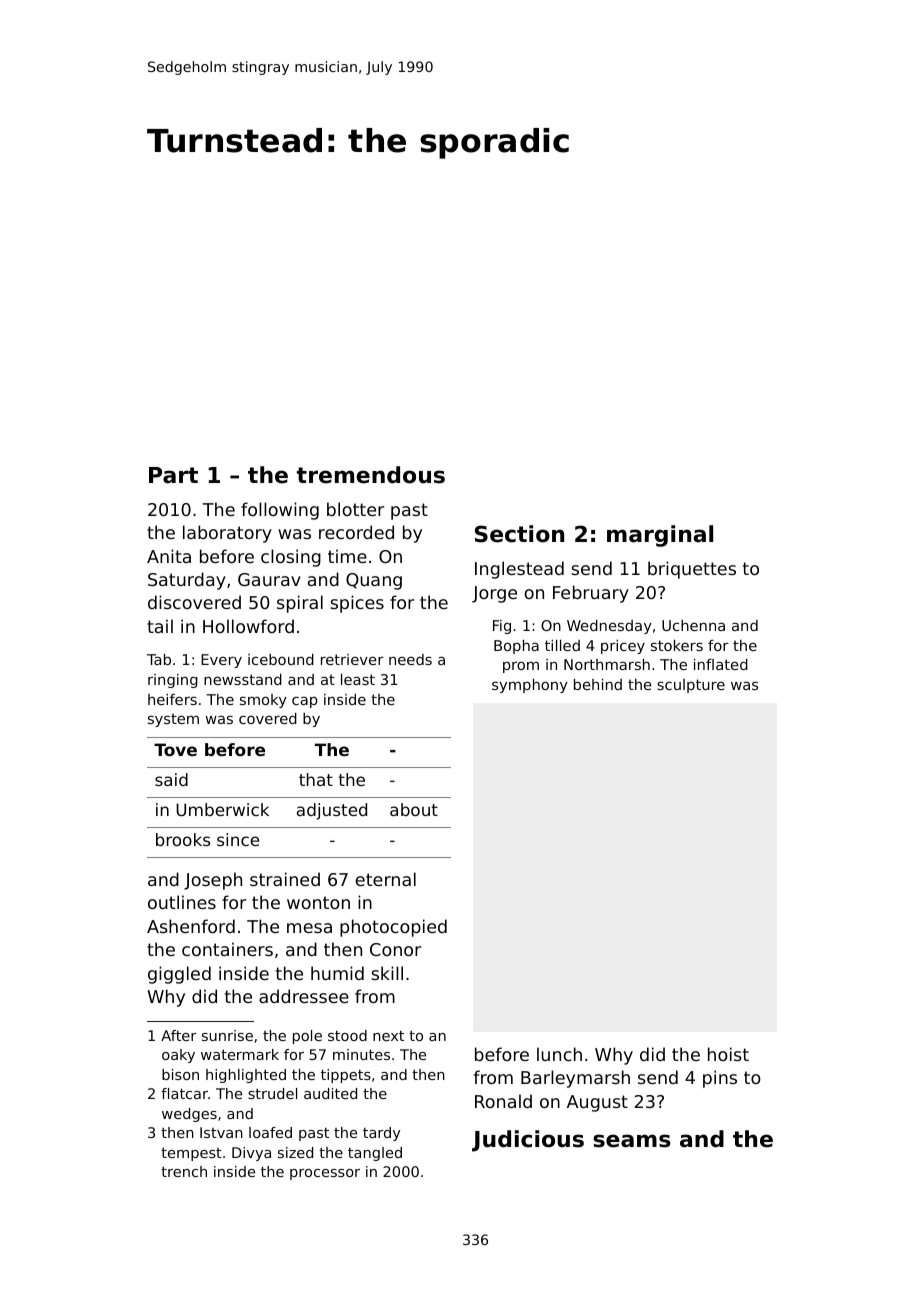 The image size is (924, 1314). What do you see at coordinates (173, 720) in the screenshot?
I see `system` at bounding box center [173, 720].
